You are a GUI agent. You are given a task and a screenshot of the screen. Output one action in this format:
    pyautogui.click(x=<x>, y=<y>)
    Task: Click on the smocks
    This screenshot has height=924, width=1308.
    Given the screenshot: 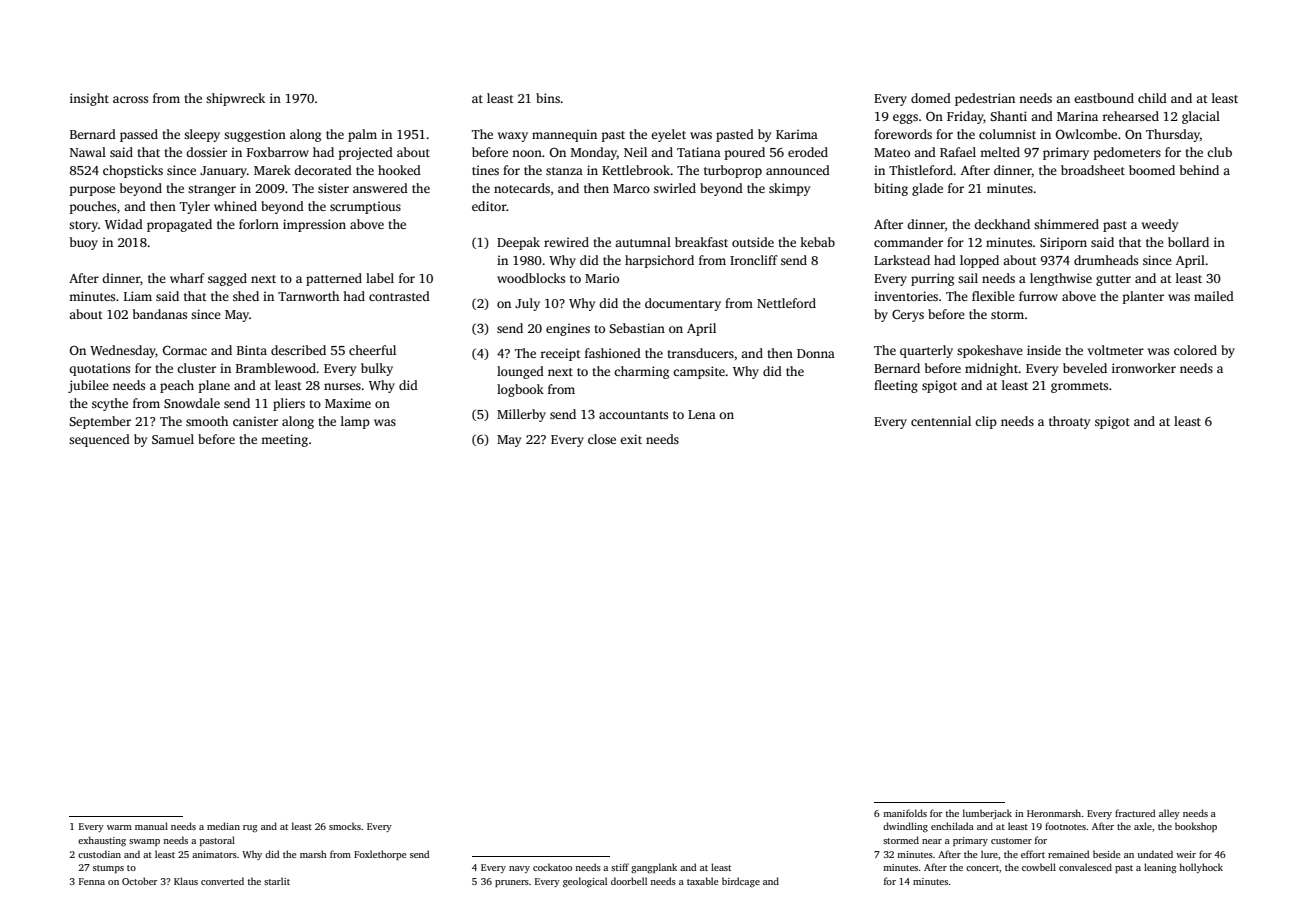 What is the action you would take?
    pyautogui.click(x=345, y=826)
